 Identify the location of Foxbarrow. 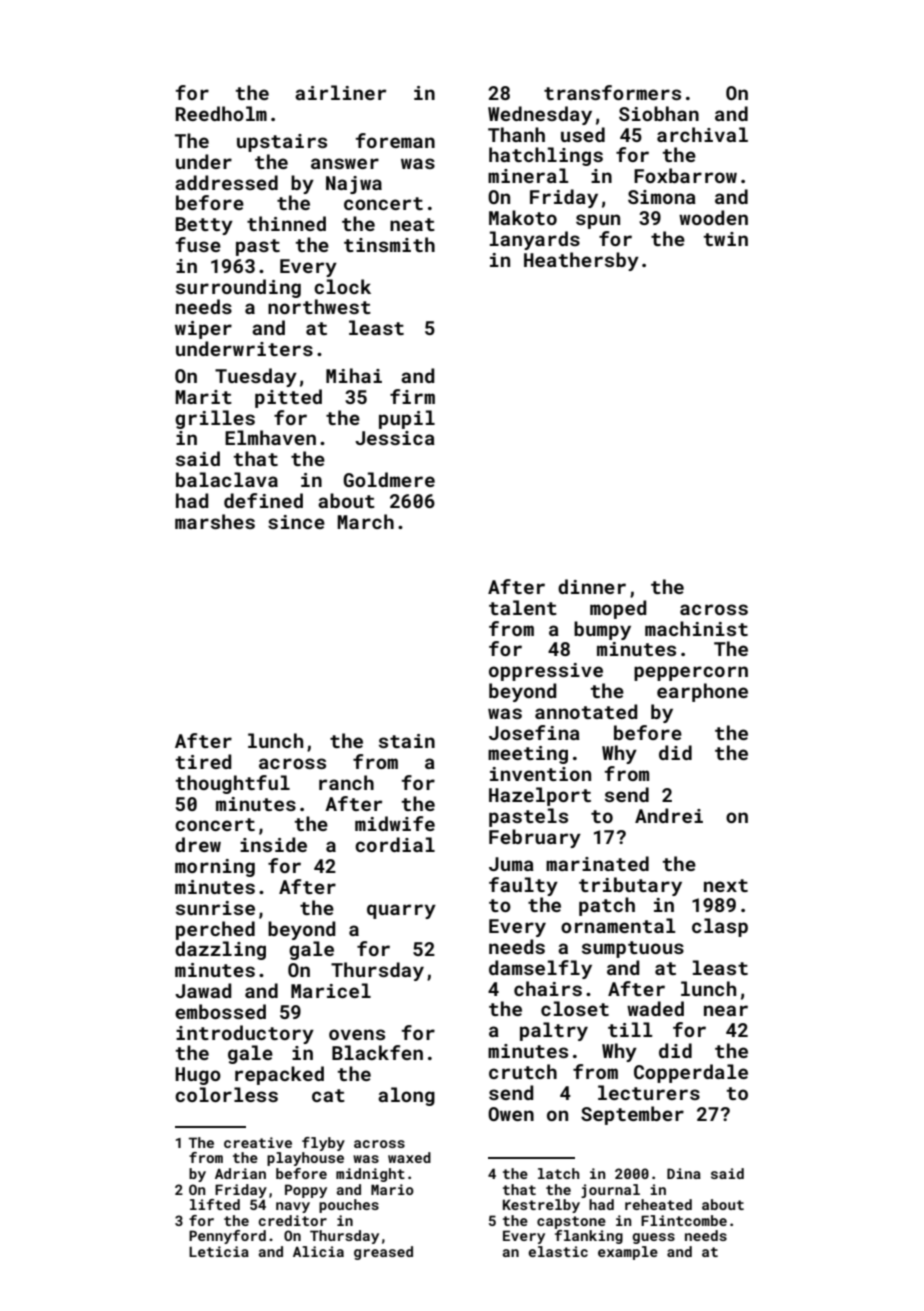
(685, 175).
